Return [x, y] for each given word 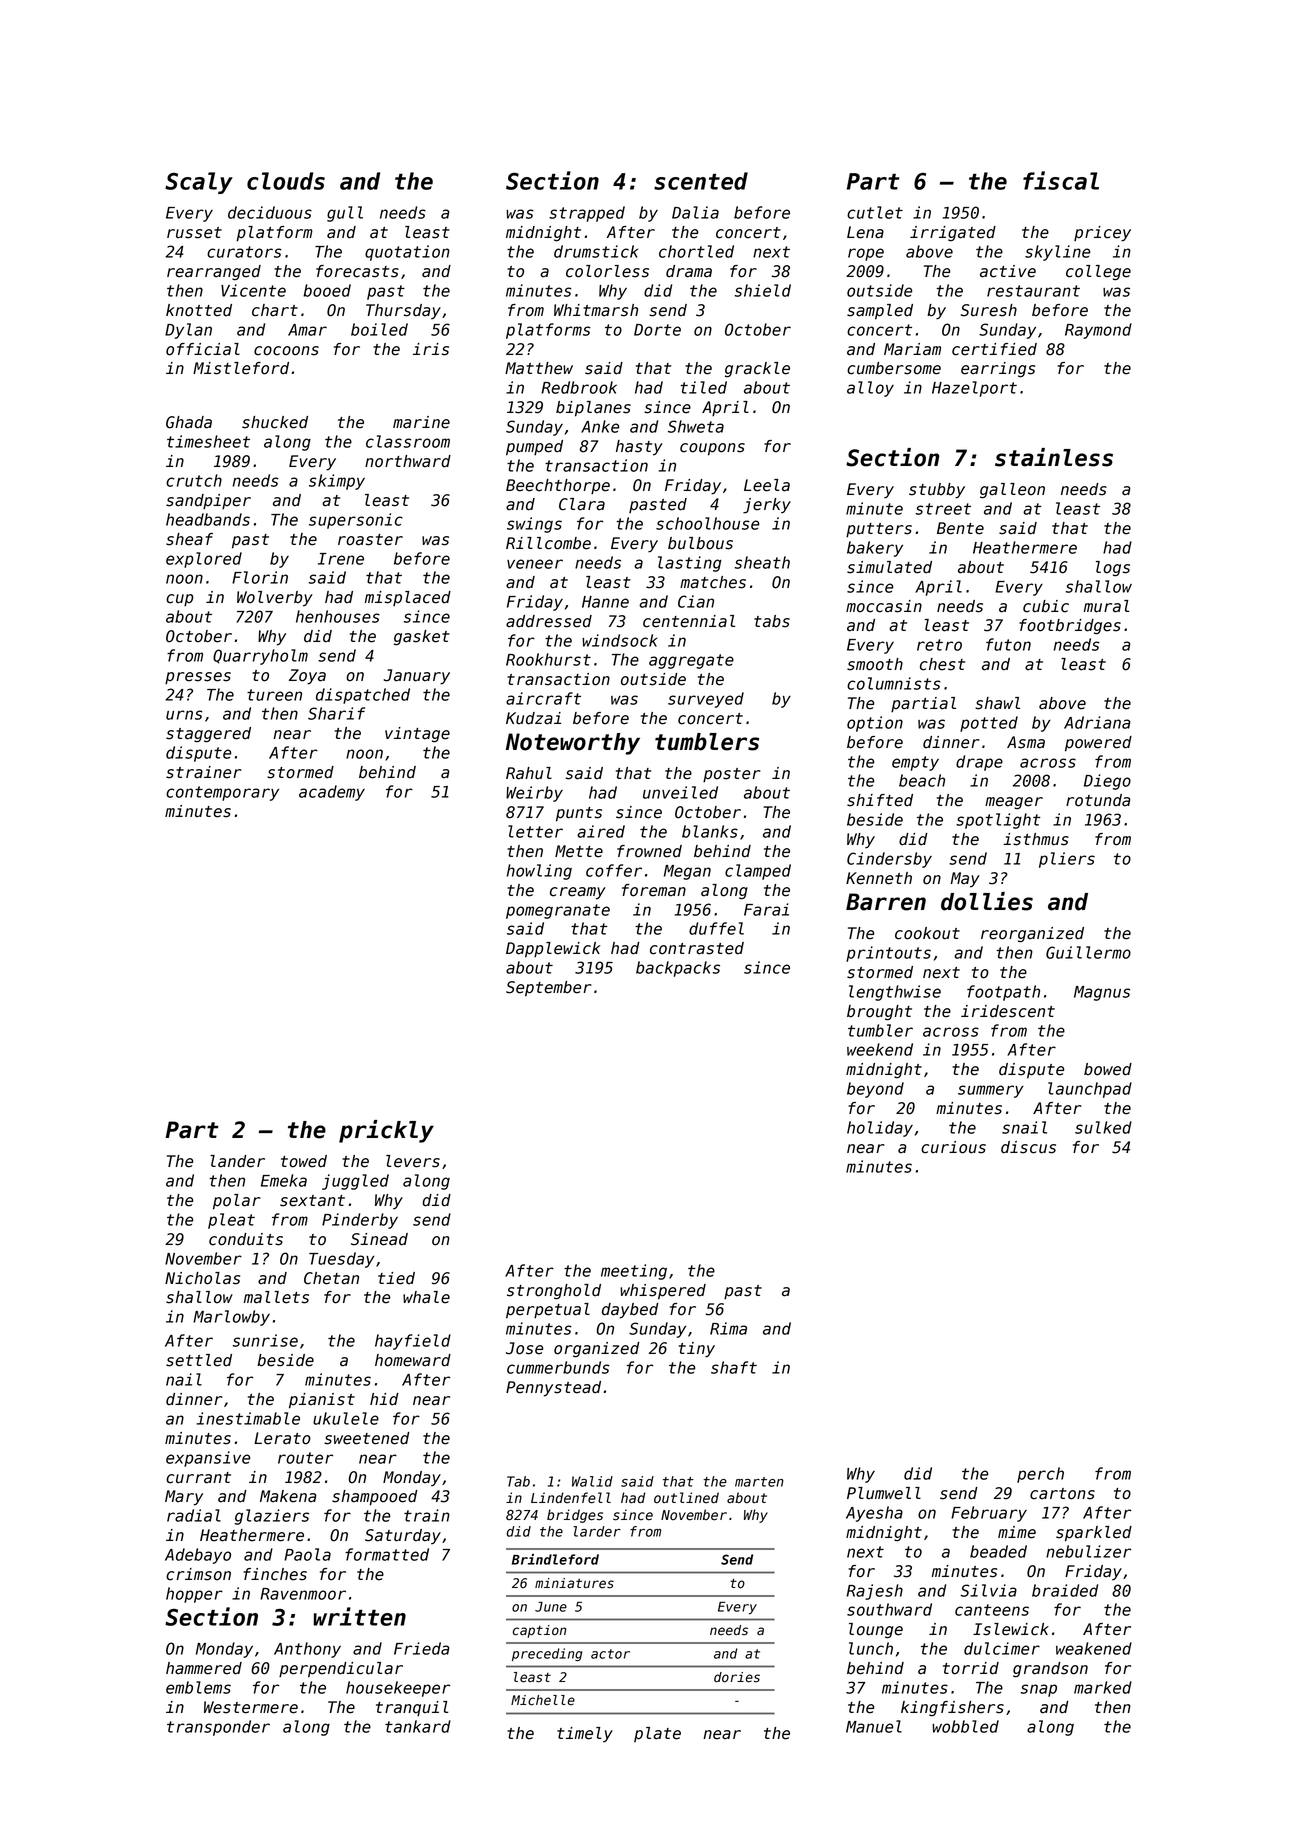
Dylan [188, 331]
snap [1039, 1690]
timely [585, 1734]
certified [994, 349]
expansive [208, 1459]
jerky [767, 506]
